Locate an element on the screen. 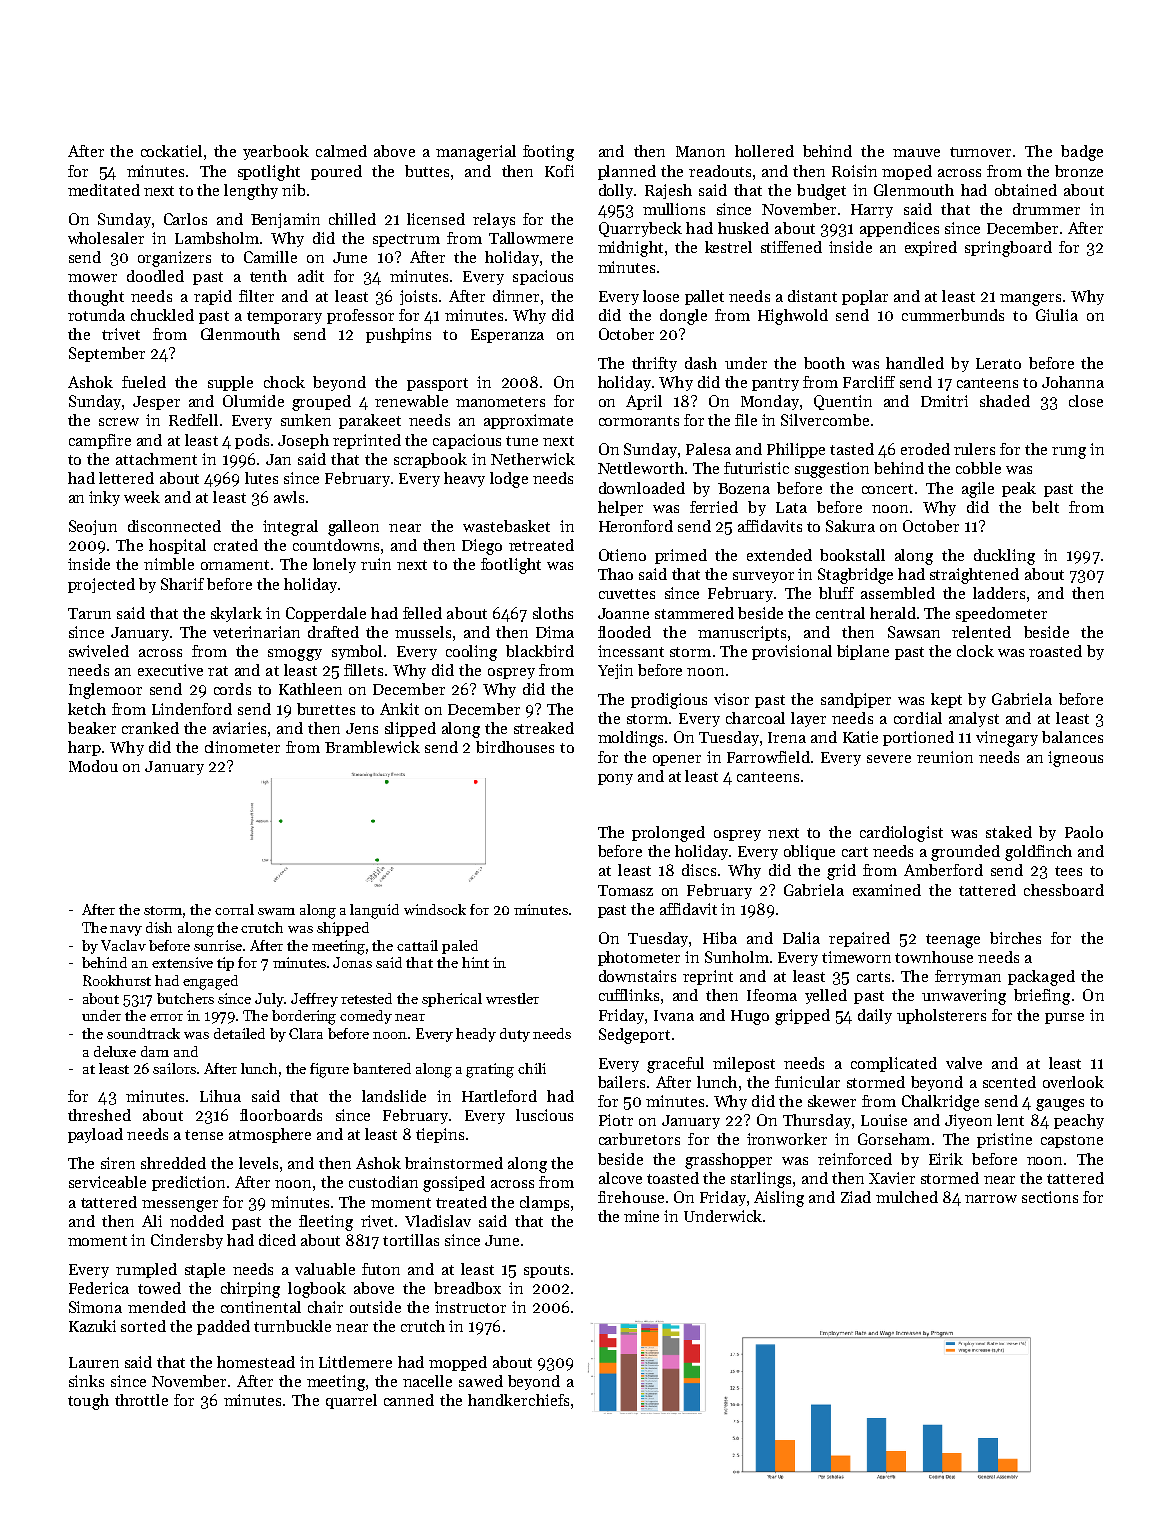 This screenshot has height=1517, width=1172. burettes is located at coordinates (326, 709).
